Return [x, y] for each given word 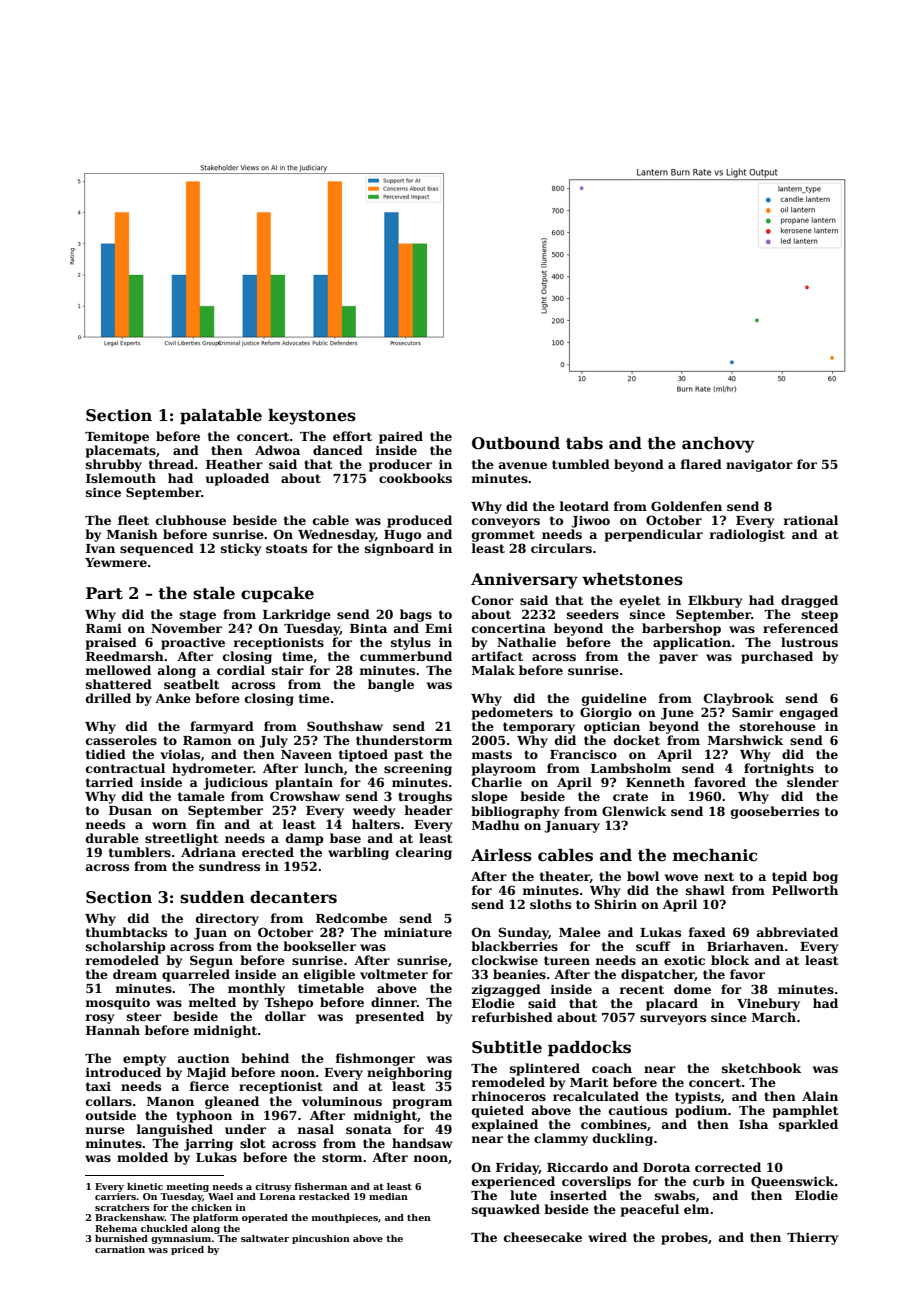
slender [813, 782]
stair [288, 670]
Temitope [117, 437]
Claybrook [739, 699]
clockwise [505, 960]
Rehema [116, 1228]
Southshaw [345, 726]
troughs [425, 797]
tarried [109, 782]
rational [810, 520]
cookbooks [415, 478]
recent [641, 989]
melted [212, 1002]
